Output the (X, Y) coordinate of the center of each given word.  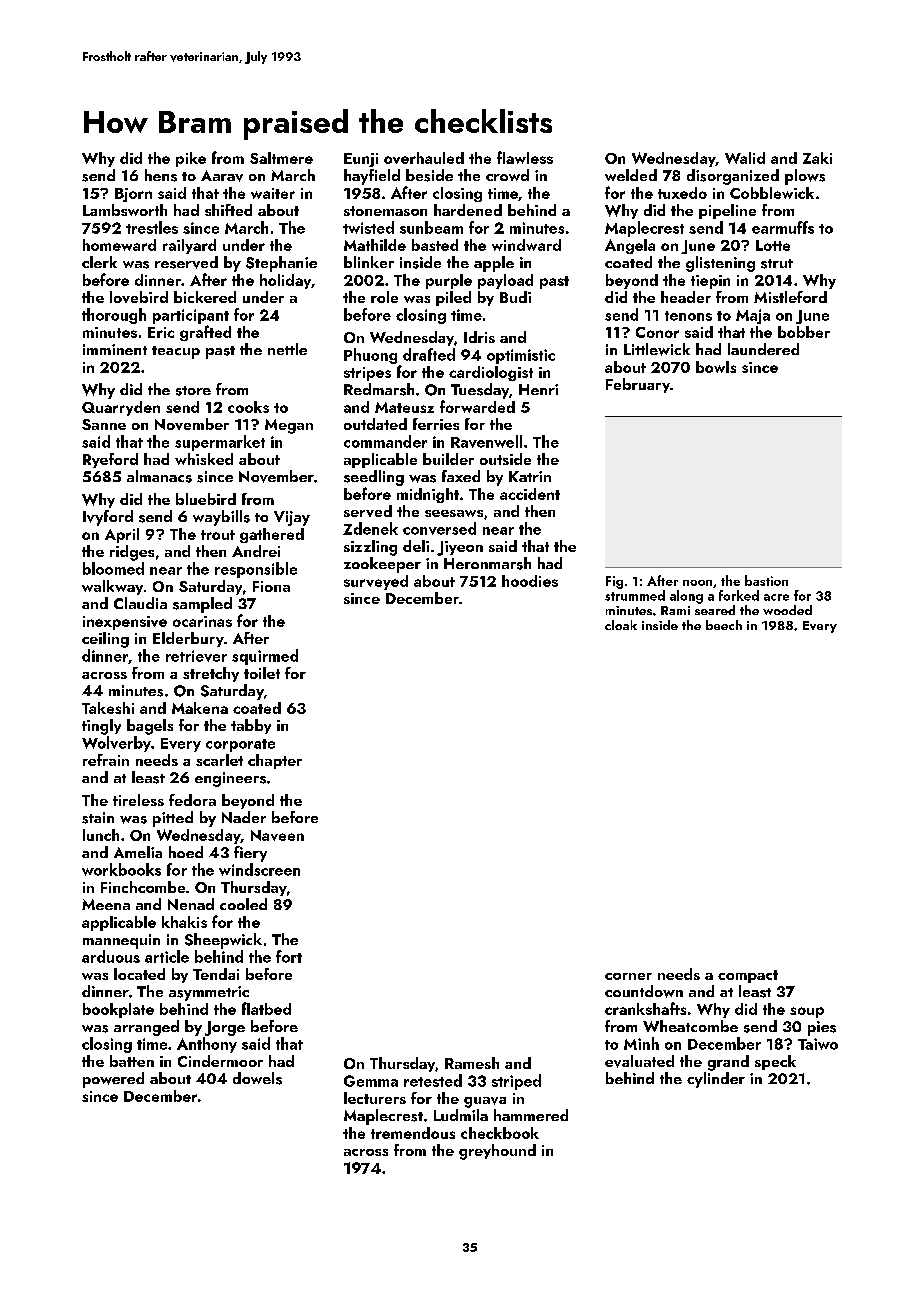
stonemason (385, 211)
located (139, 974)
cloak (621, 625)
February (638, 385)
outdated (375, 424)
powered (113, 1080)
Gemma (371, 1081)
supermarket (220, 443)
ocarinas (202, 621)
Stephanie (281, 264)
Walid (745, 158)
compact (748, 976)
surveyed (376, 582)
